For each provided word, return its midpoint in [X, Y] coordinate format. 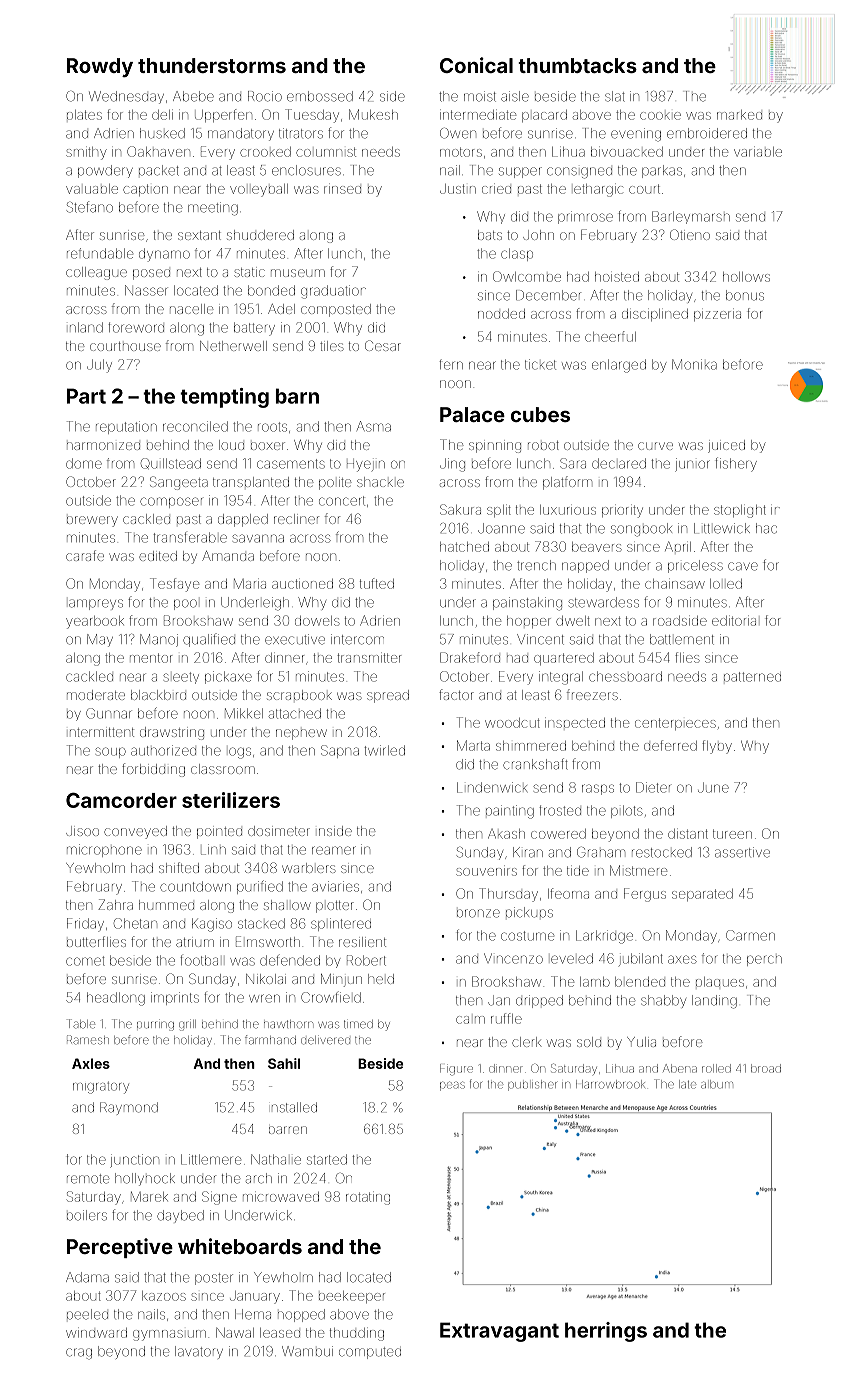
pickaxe [228, 677]
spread [388, 696]
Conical [476, 65]
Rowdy [100, 67]
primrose [585, 217]
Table [81, 1024]
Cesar [383, 345]
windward [96, 1333]
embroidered [707, 133]
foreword [136, 327]
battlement [682, 639]
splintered [341, 924]
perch [764, 960]
